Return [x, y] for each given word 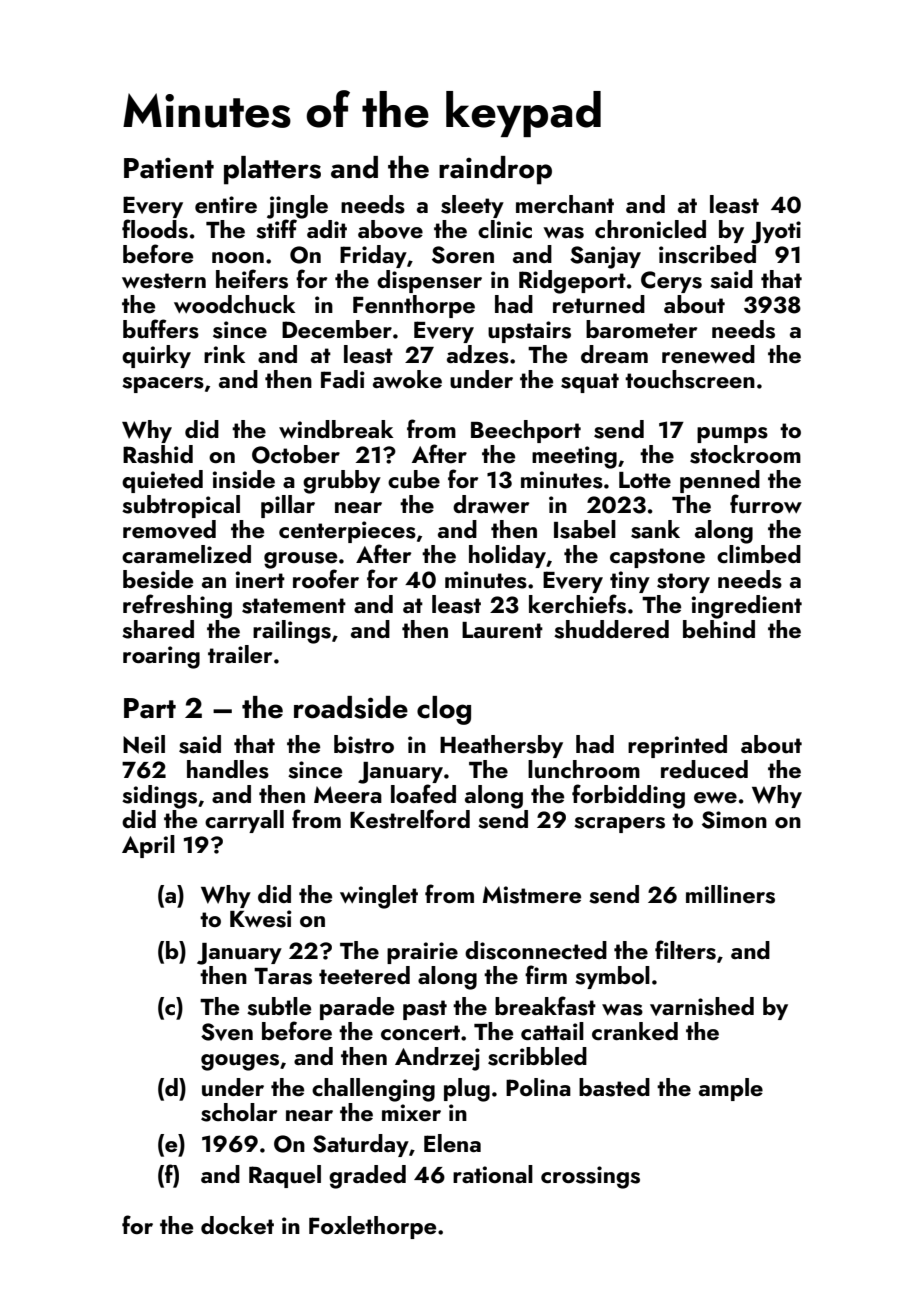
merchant [565, 204]
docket [237, 1225]
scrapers [619, 825]
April [148, 846]
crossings [590, 1177]
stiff [276, 229]
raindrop [495, 170]
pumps [732, 435]
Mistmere [532, 895]
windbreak [336, 429]
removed [169, 529]
